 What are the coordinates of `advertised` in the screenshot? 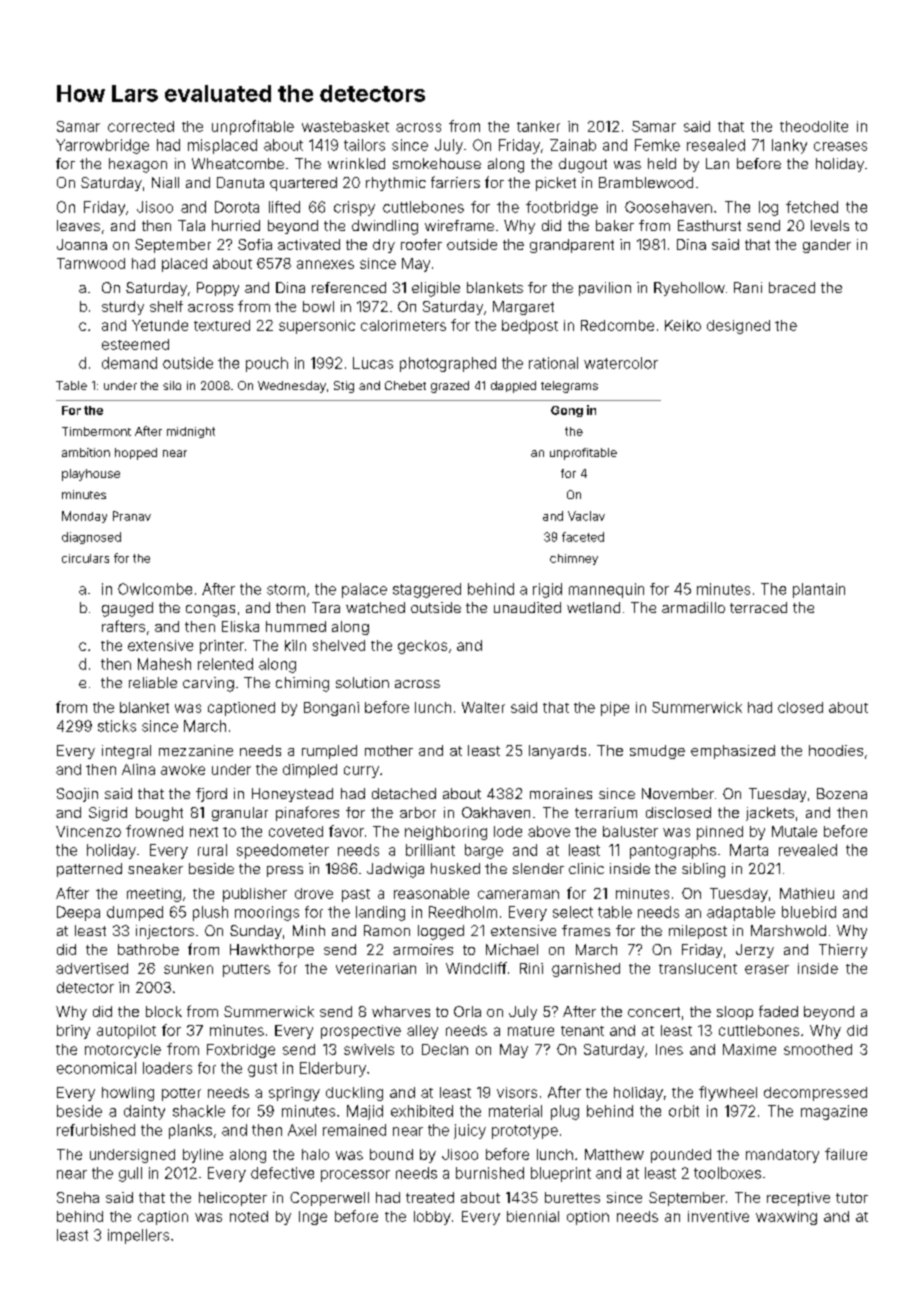 It's located at (92, 968).
